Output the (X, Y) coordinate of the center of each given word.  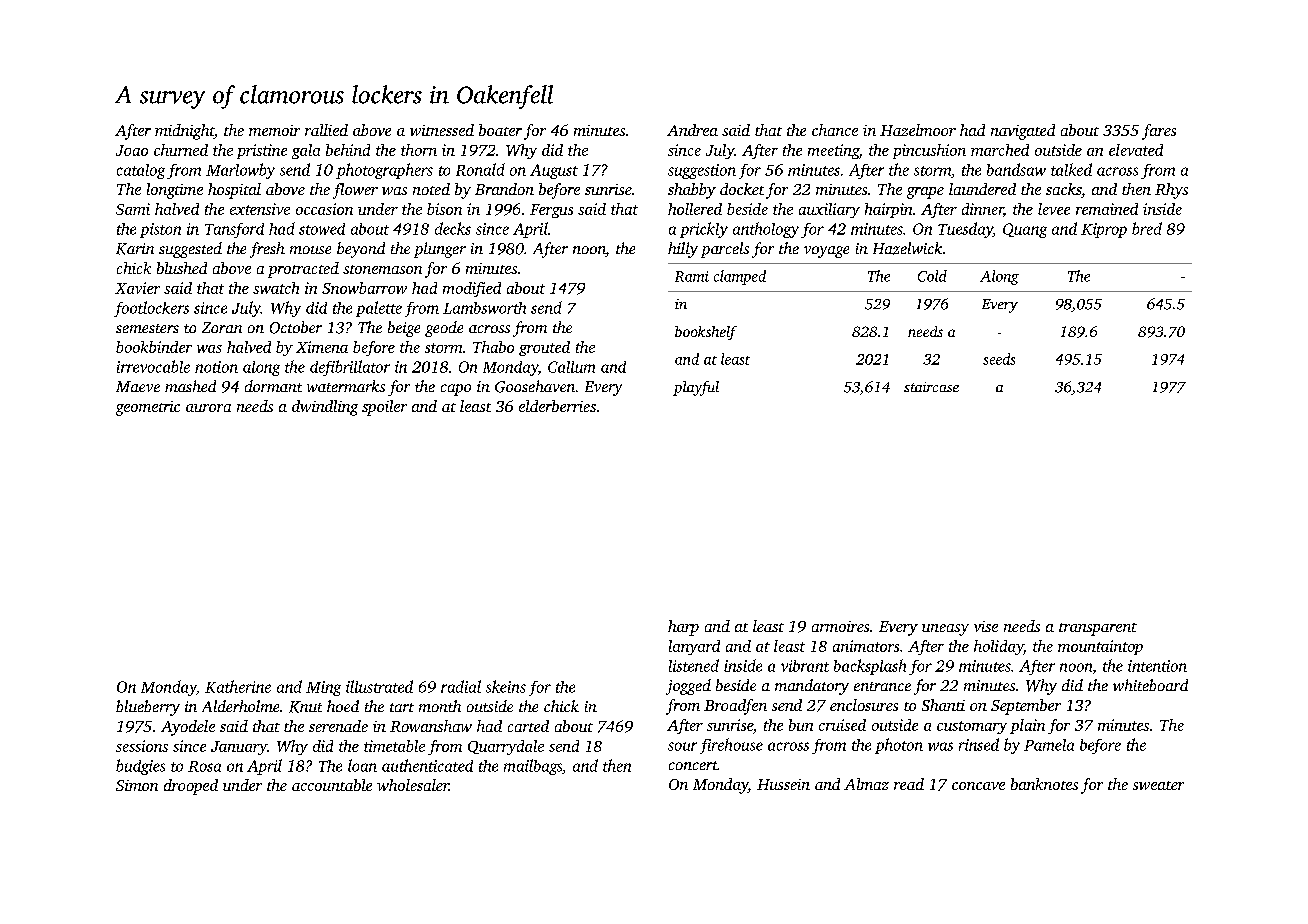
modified (472, 289)
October (296, 327)
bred (1147, 228)
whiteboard (1150, 685)
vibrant (805, 666)
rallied (326, 130)
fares (1159, 132)
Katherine (238, 686)
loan (362, 765)
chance (835, 130)
